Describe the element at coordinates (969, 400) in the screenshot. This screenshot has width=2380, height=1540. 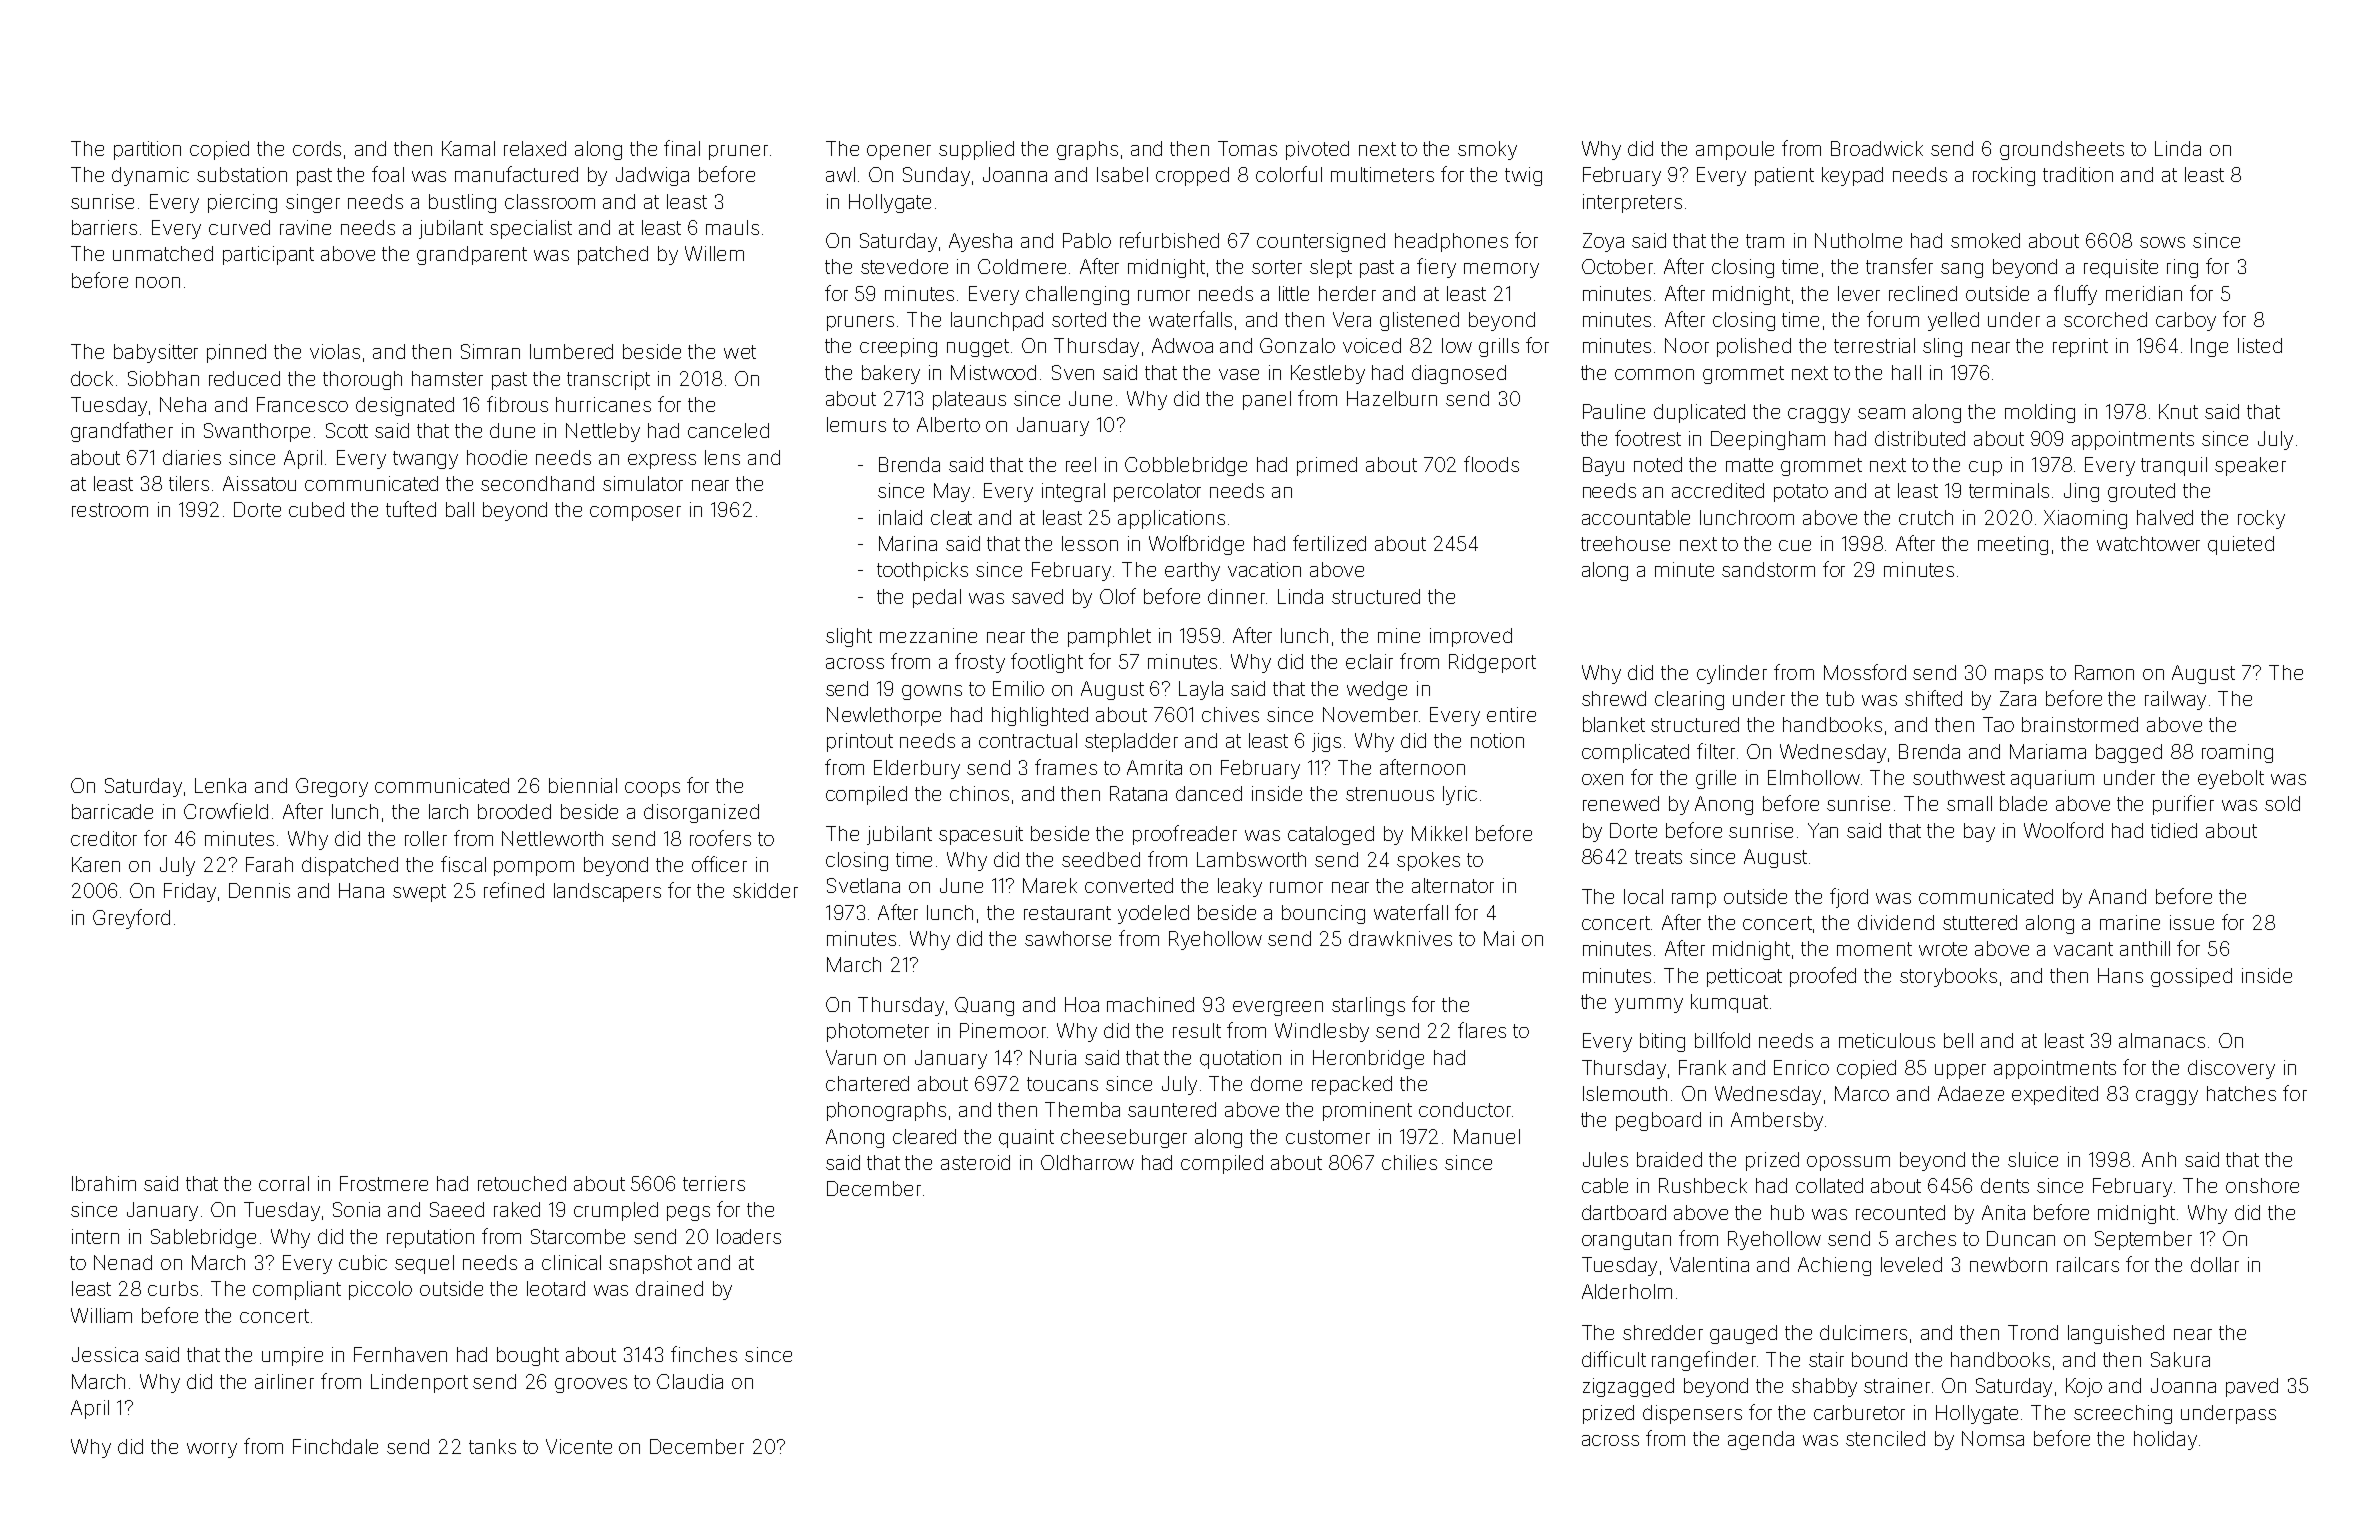
I see `plateaus` at that location.
